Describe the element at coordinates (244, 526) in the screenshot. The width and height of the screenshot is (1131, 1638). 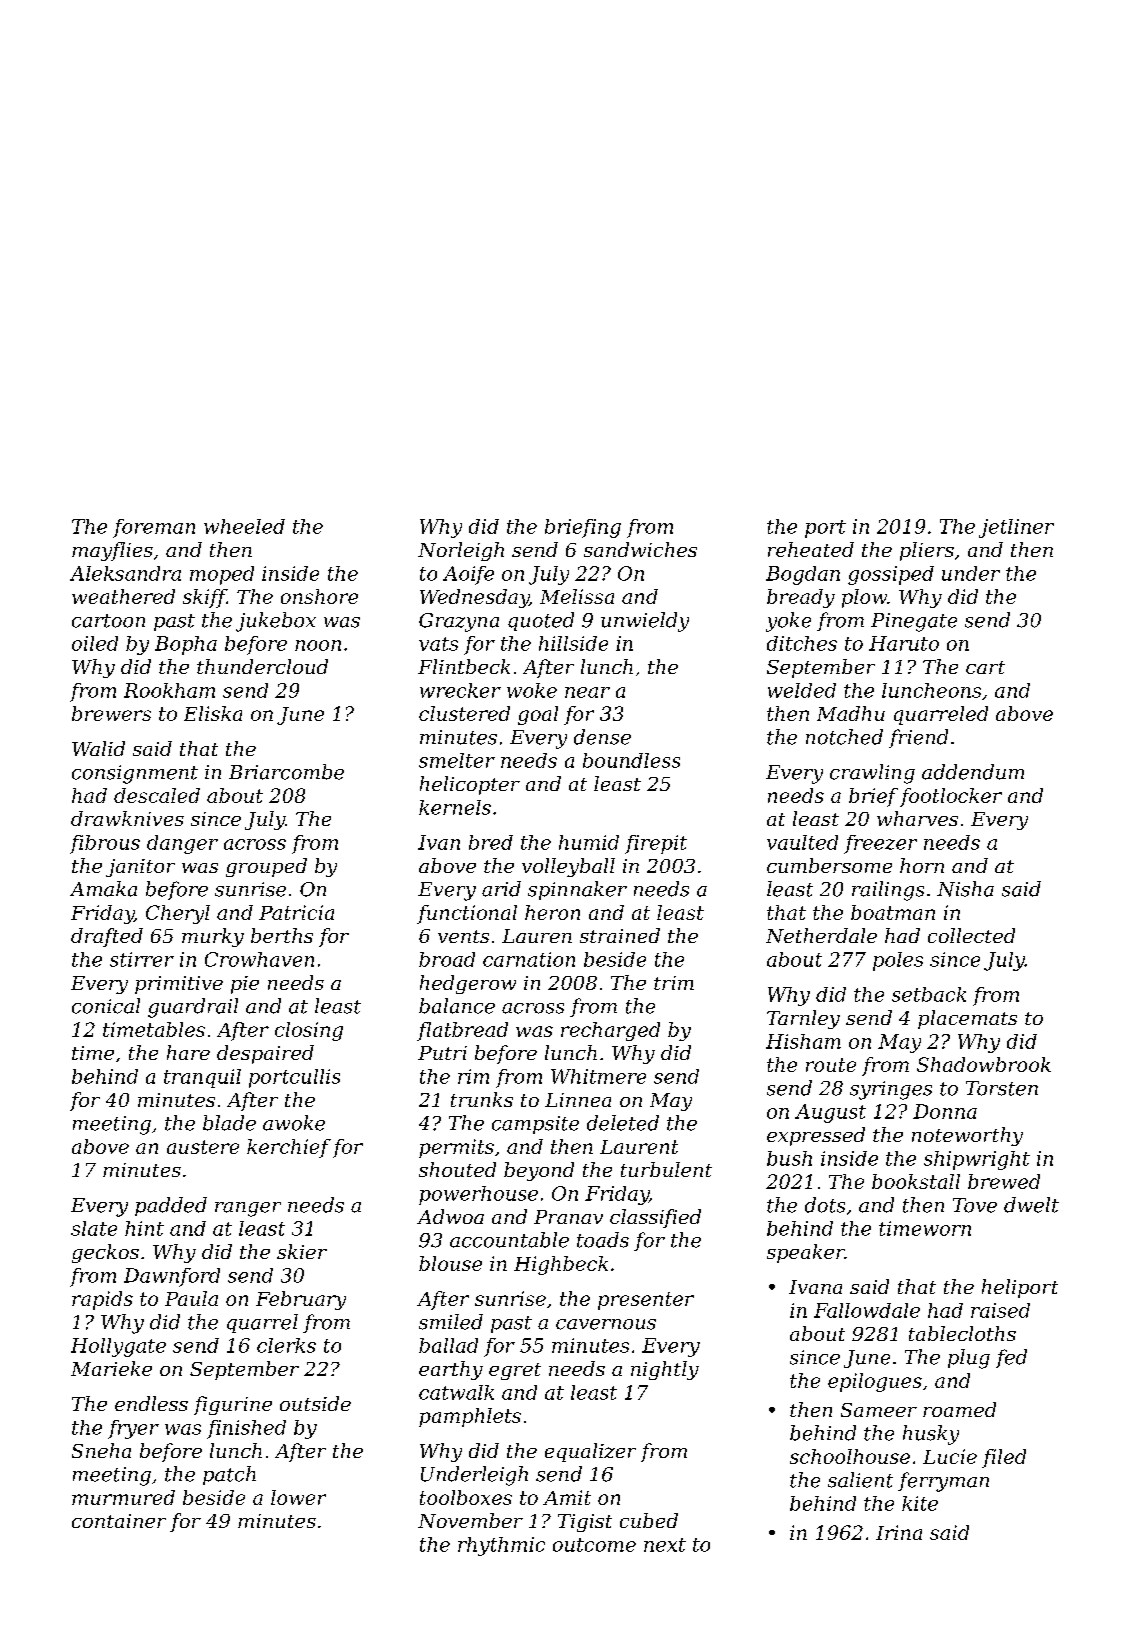
I see `wheeled` at that location.
